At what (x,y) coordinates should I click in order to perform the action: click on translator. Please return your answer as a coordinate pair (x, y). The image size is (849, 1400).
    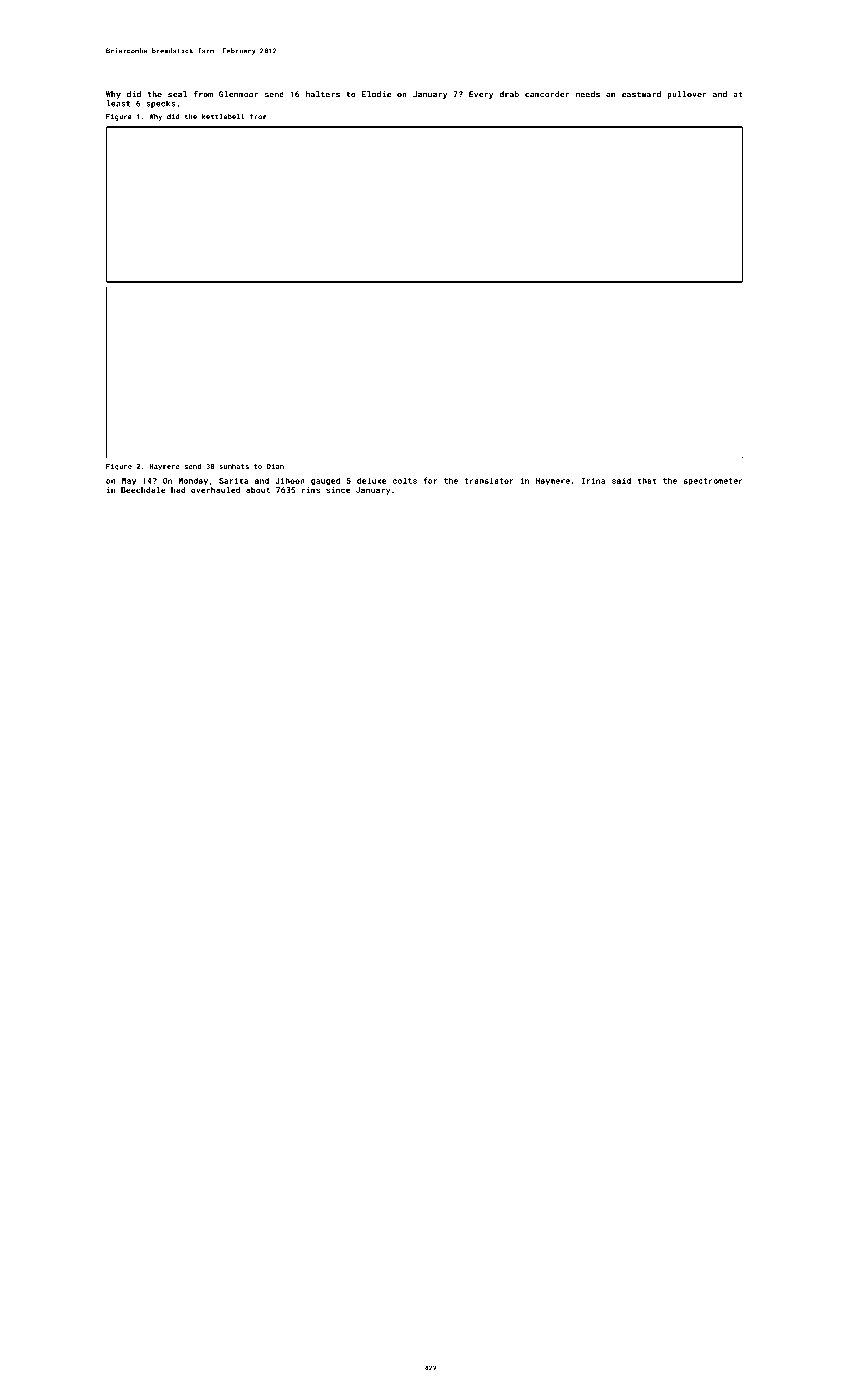
    Looking at the image, I should click on (489, 480).
